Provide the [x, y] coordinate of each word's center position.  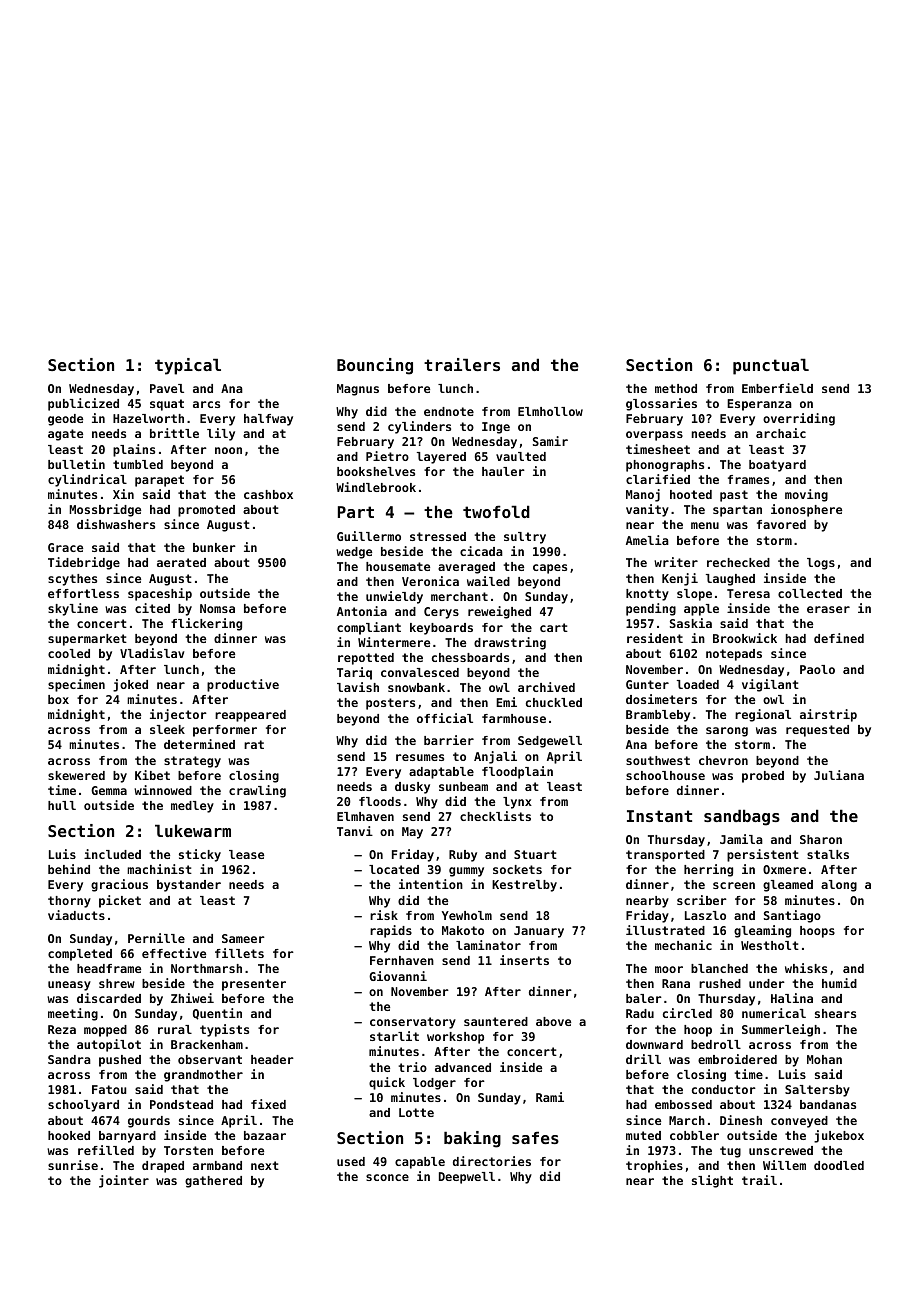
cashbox [268, 494]
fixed [268, 1104]
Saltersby [817, 1091]
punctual [771, 366]
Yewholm [467, 915]
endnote [449, 411]
